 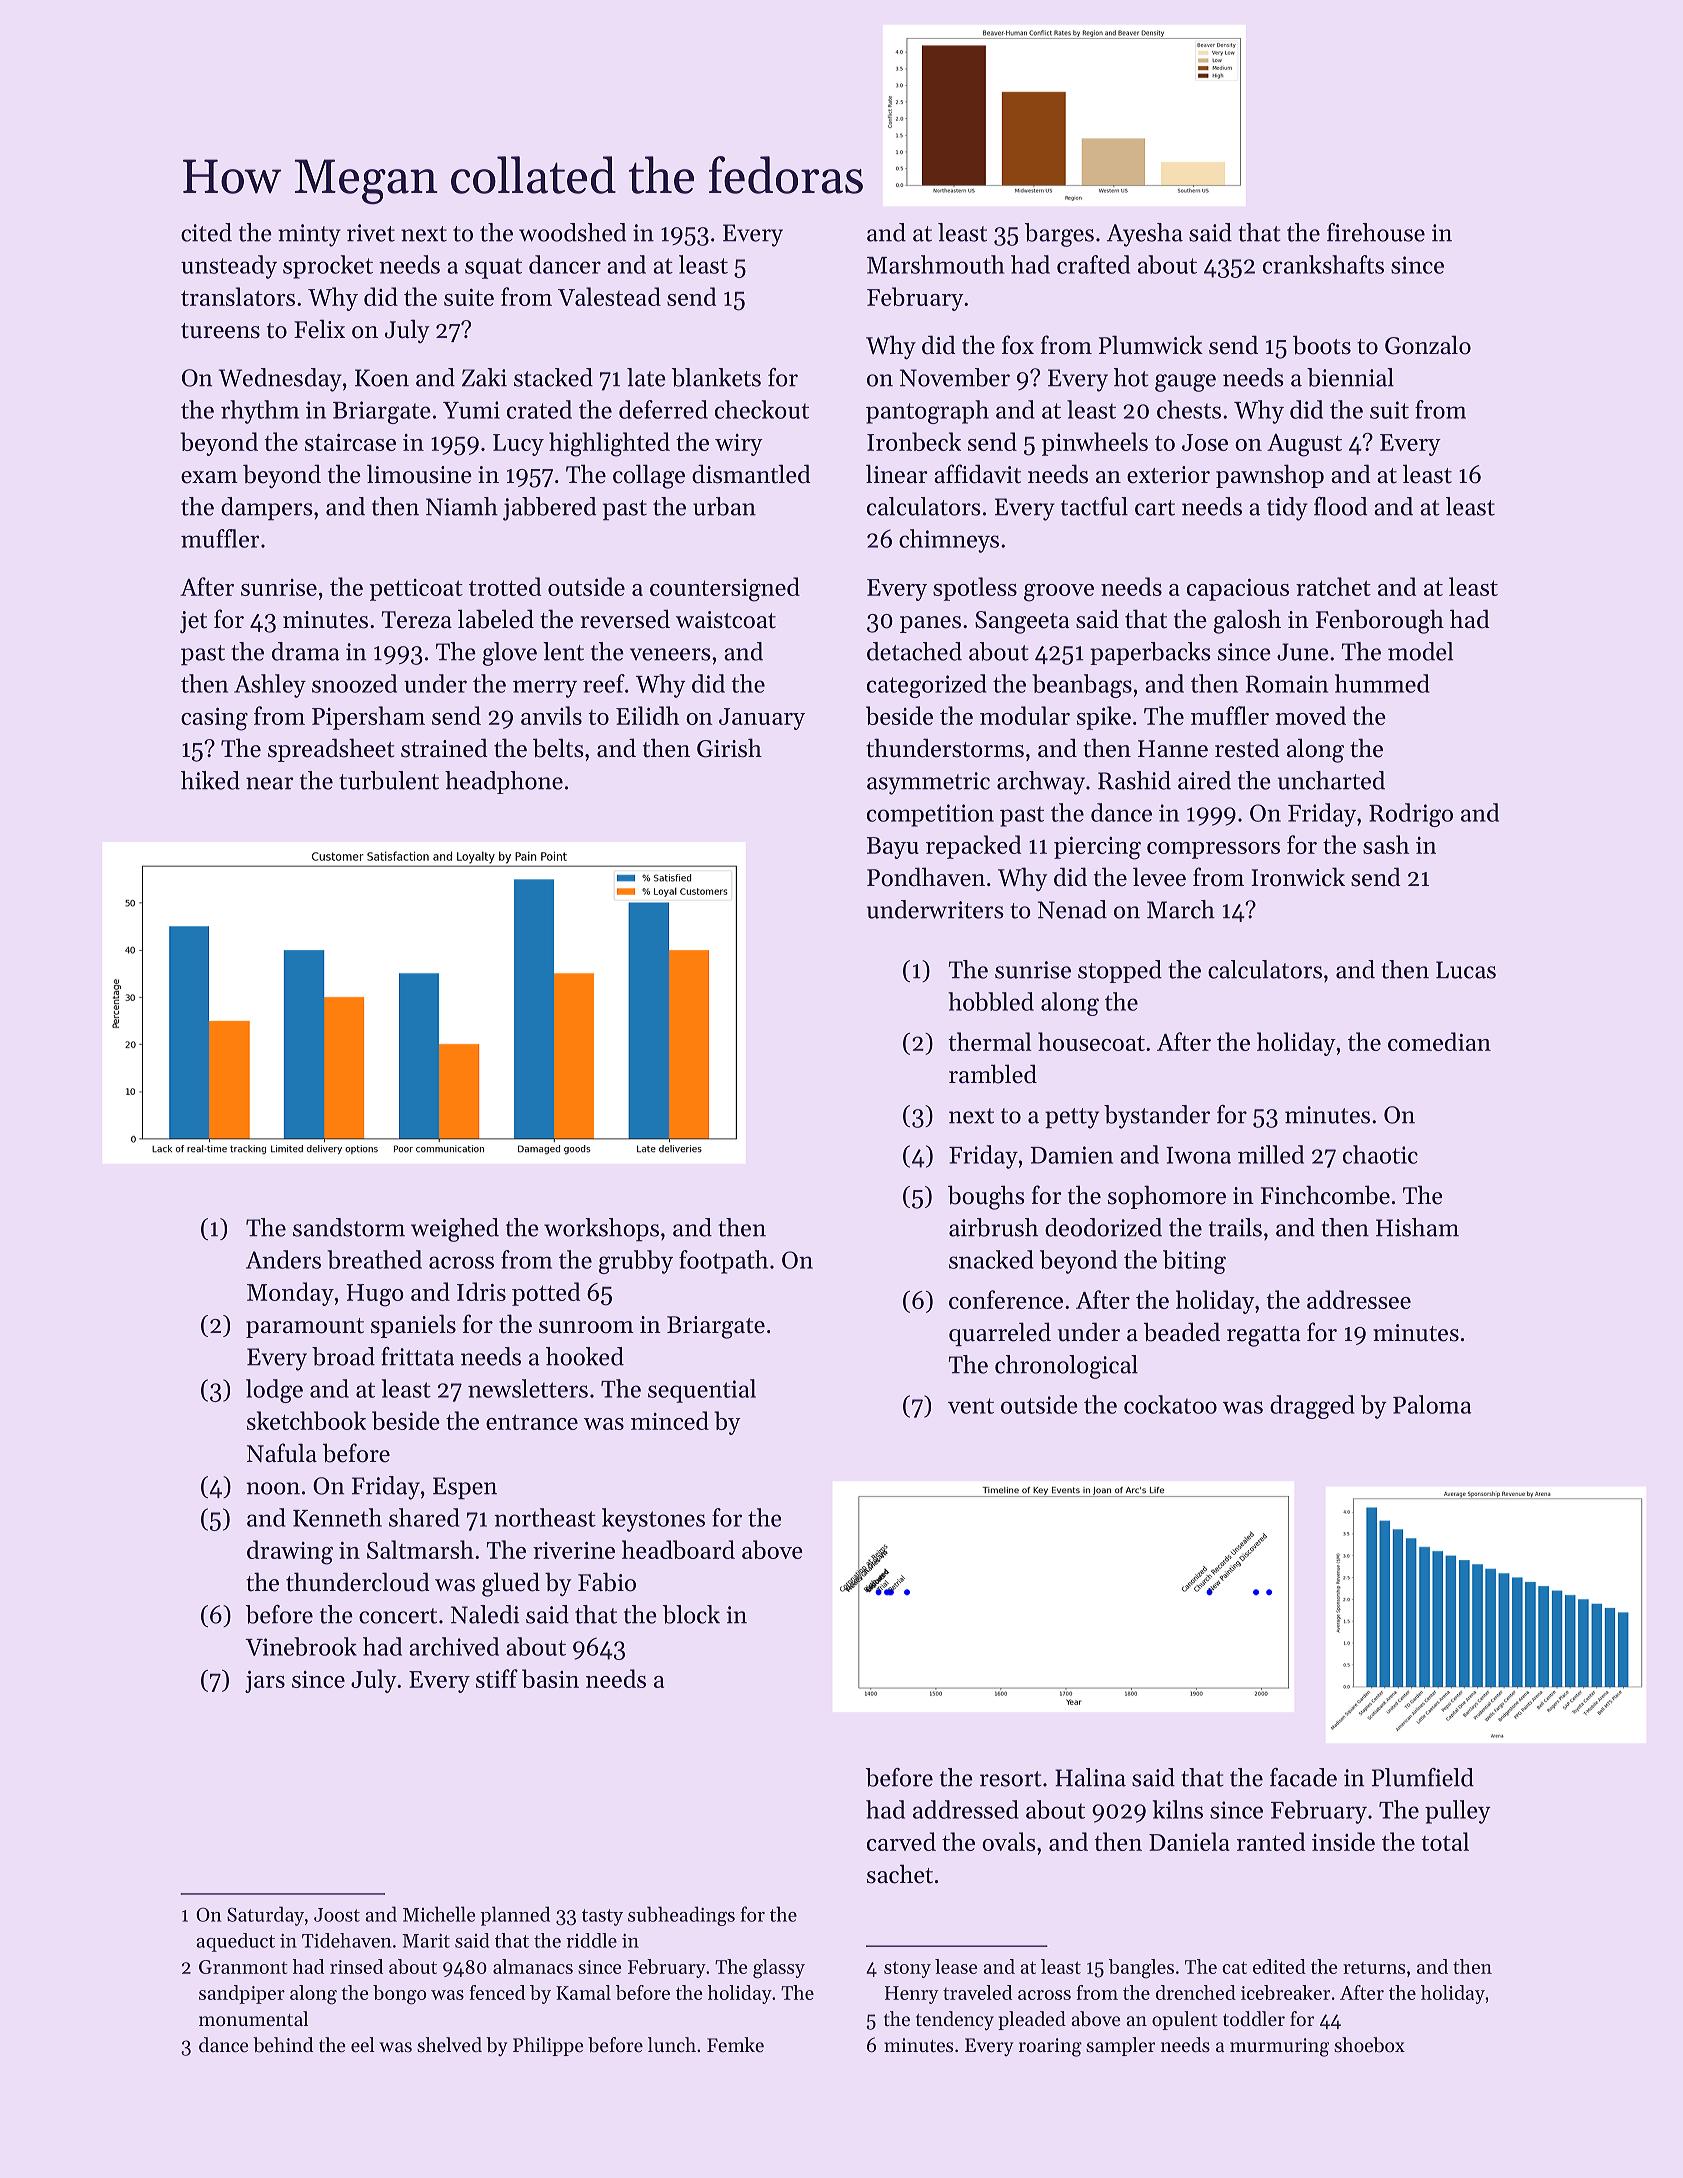 What do you see at coordinates (601, 1230) in the document?
I see `workshops` at bounding box center [601, 1230].
